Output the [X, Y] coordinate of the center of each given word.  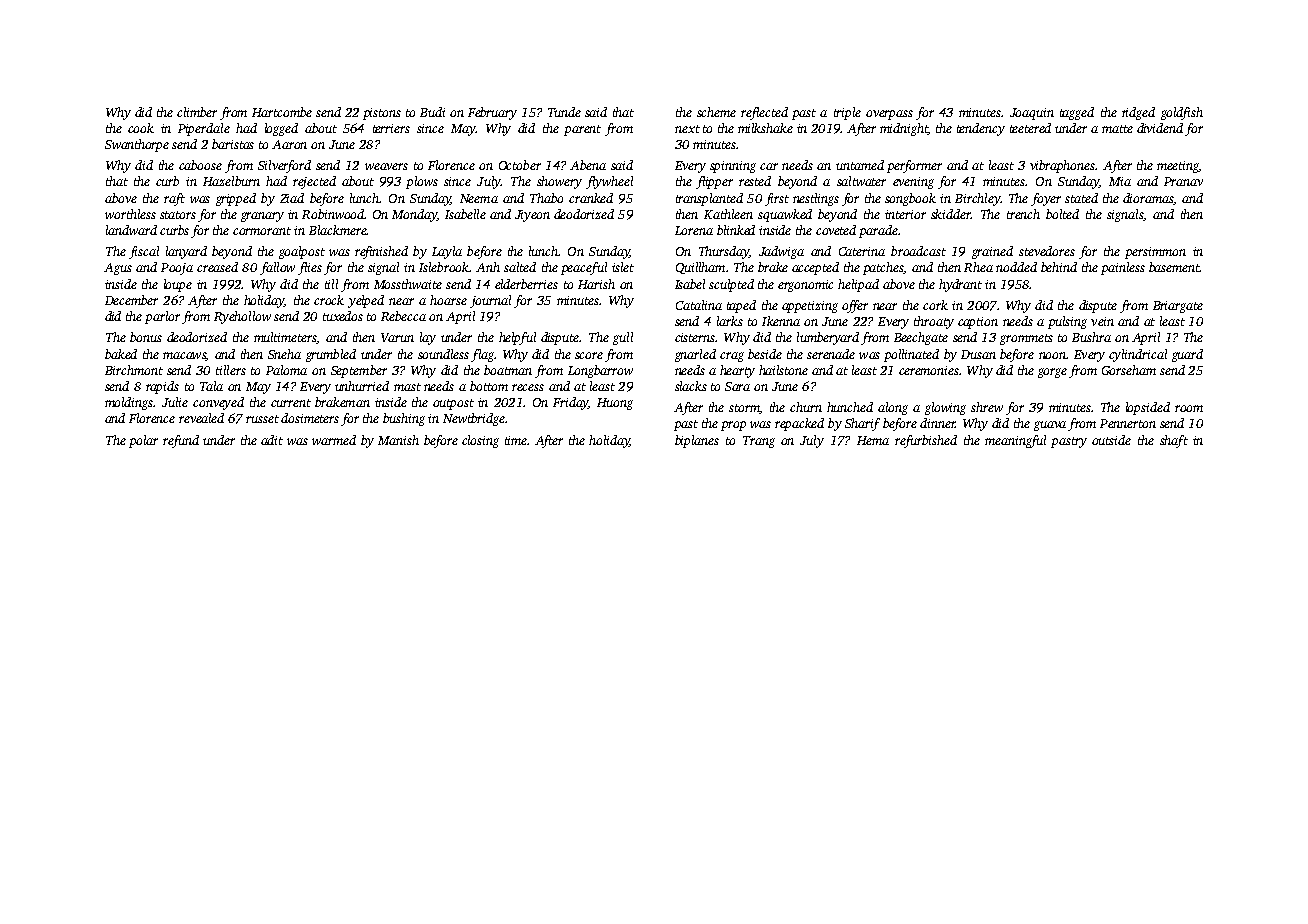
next [687, 129]
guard [1187, 355]
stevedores [1047, 251]
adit [272, 440]
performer [914, 166]
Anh [488, 267]
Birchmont [134, 370]
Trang [759, 442]
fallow [277, 268]
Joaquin [1032, 114]
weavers [386, 166]
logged [281, 129]
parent [582, 130]
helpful [517, 338]
